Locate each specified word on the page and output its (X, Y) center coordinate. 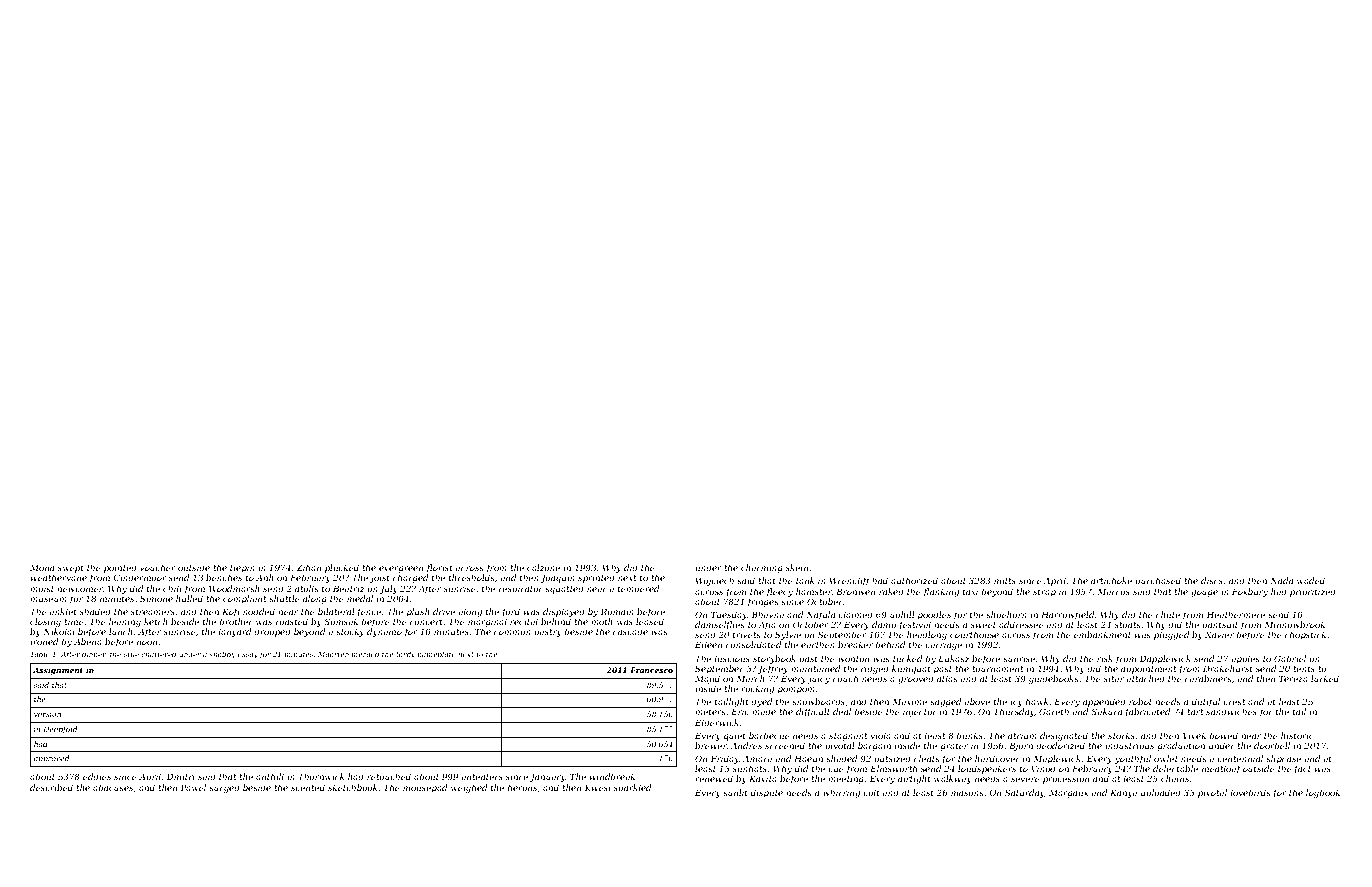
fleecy (779, 592)
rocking (757, 689)
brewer (711, 745)
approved (51, 759)
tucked (907, 658)
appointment (1148, 670)
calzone (543, 567)
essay (248, 656)
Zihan (308, 567)
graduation (1181, 746)
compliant (244, 599)
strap (1044, 593)
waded (1311, 580)
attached (1145, 678)
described (51, 787)
